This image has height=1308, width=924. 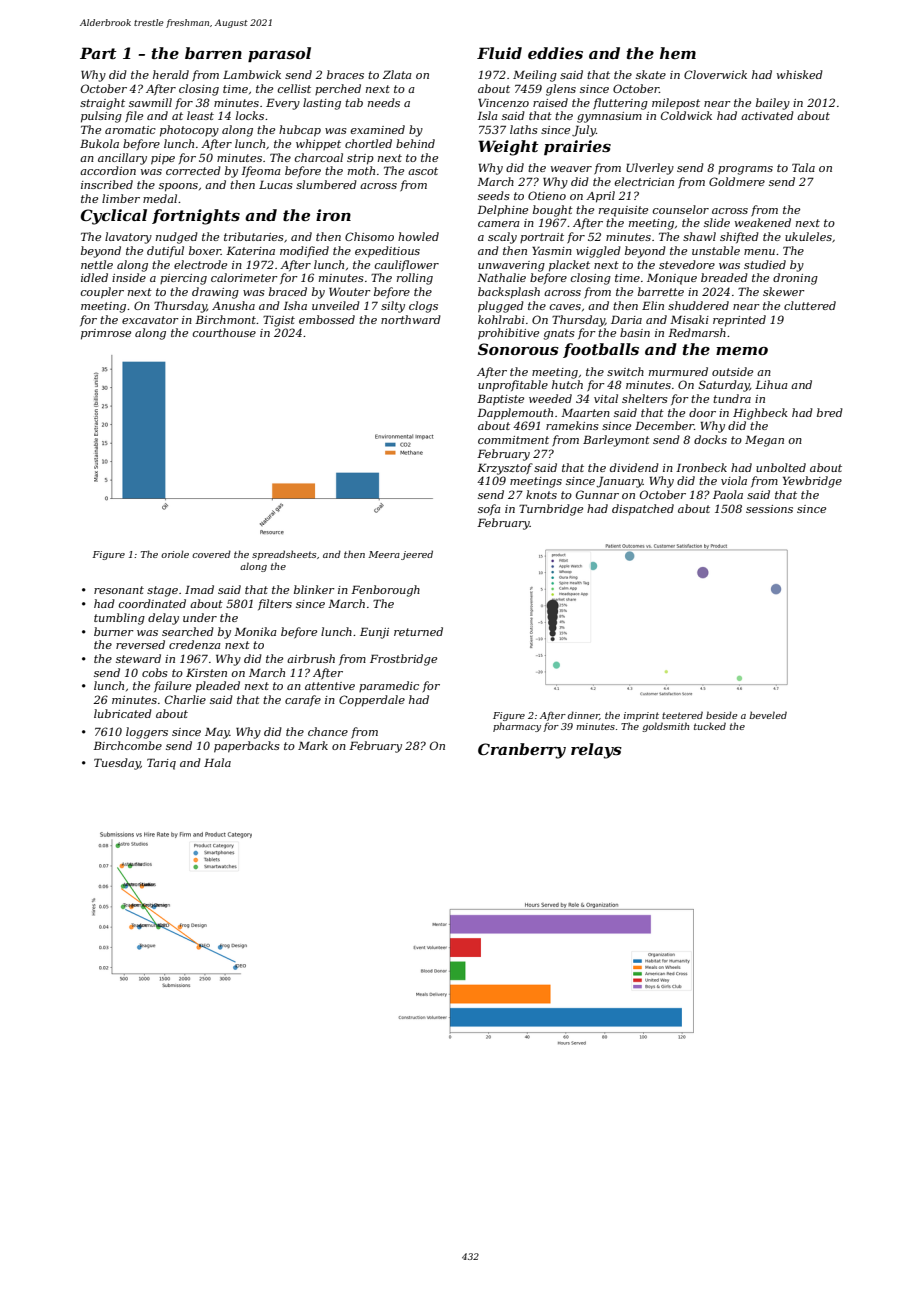 I want to click on cluttered, so click(x=810, y=305).
